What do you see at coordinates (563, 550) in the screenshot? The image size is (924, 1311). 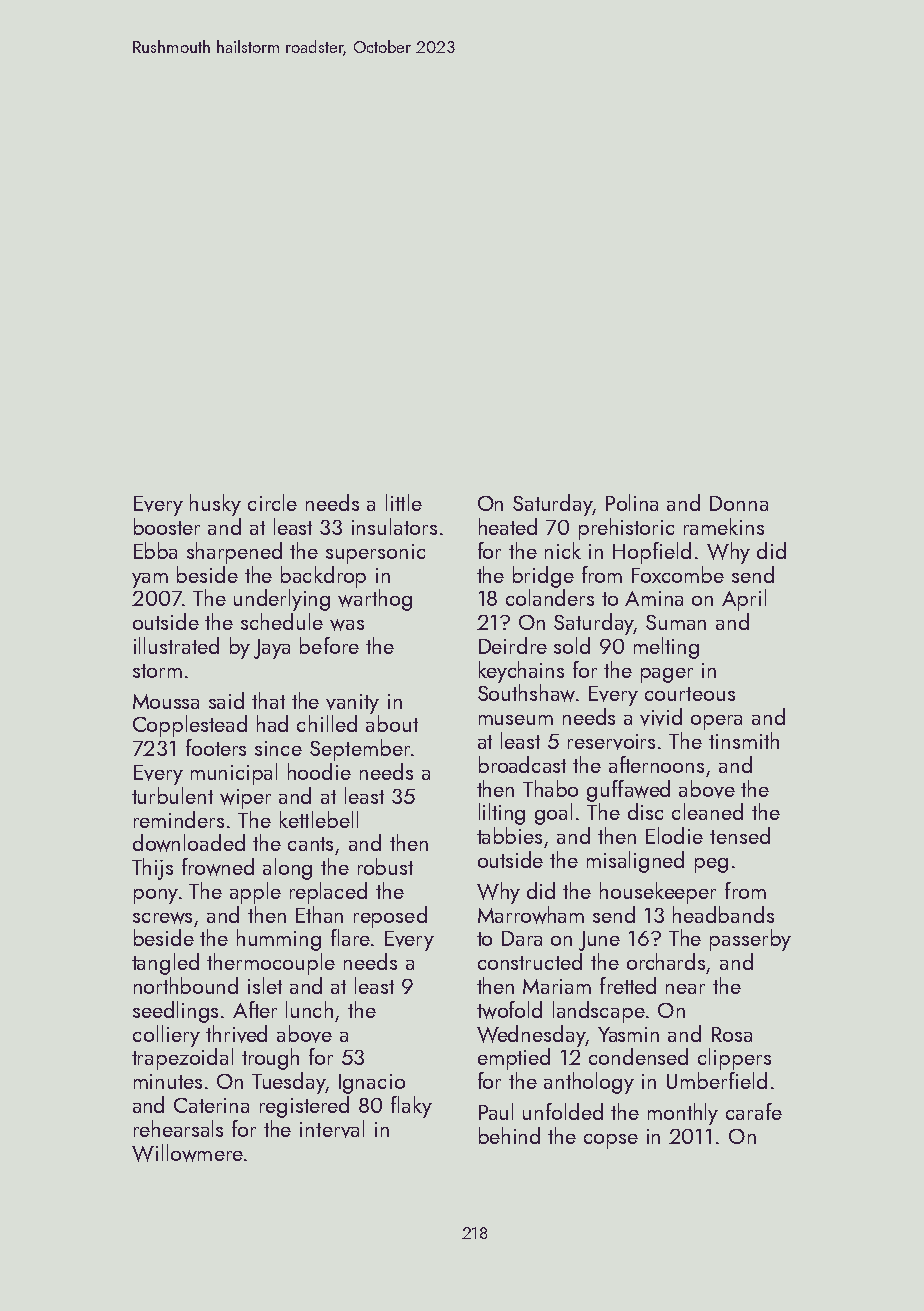 I see `nick` at bounding box center [563, 550].
